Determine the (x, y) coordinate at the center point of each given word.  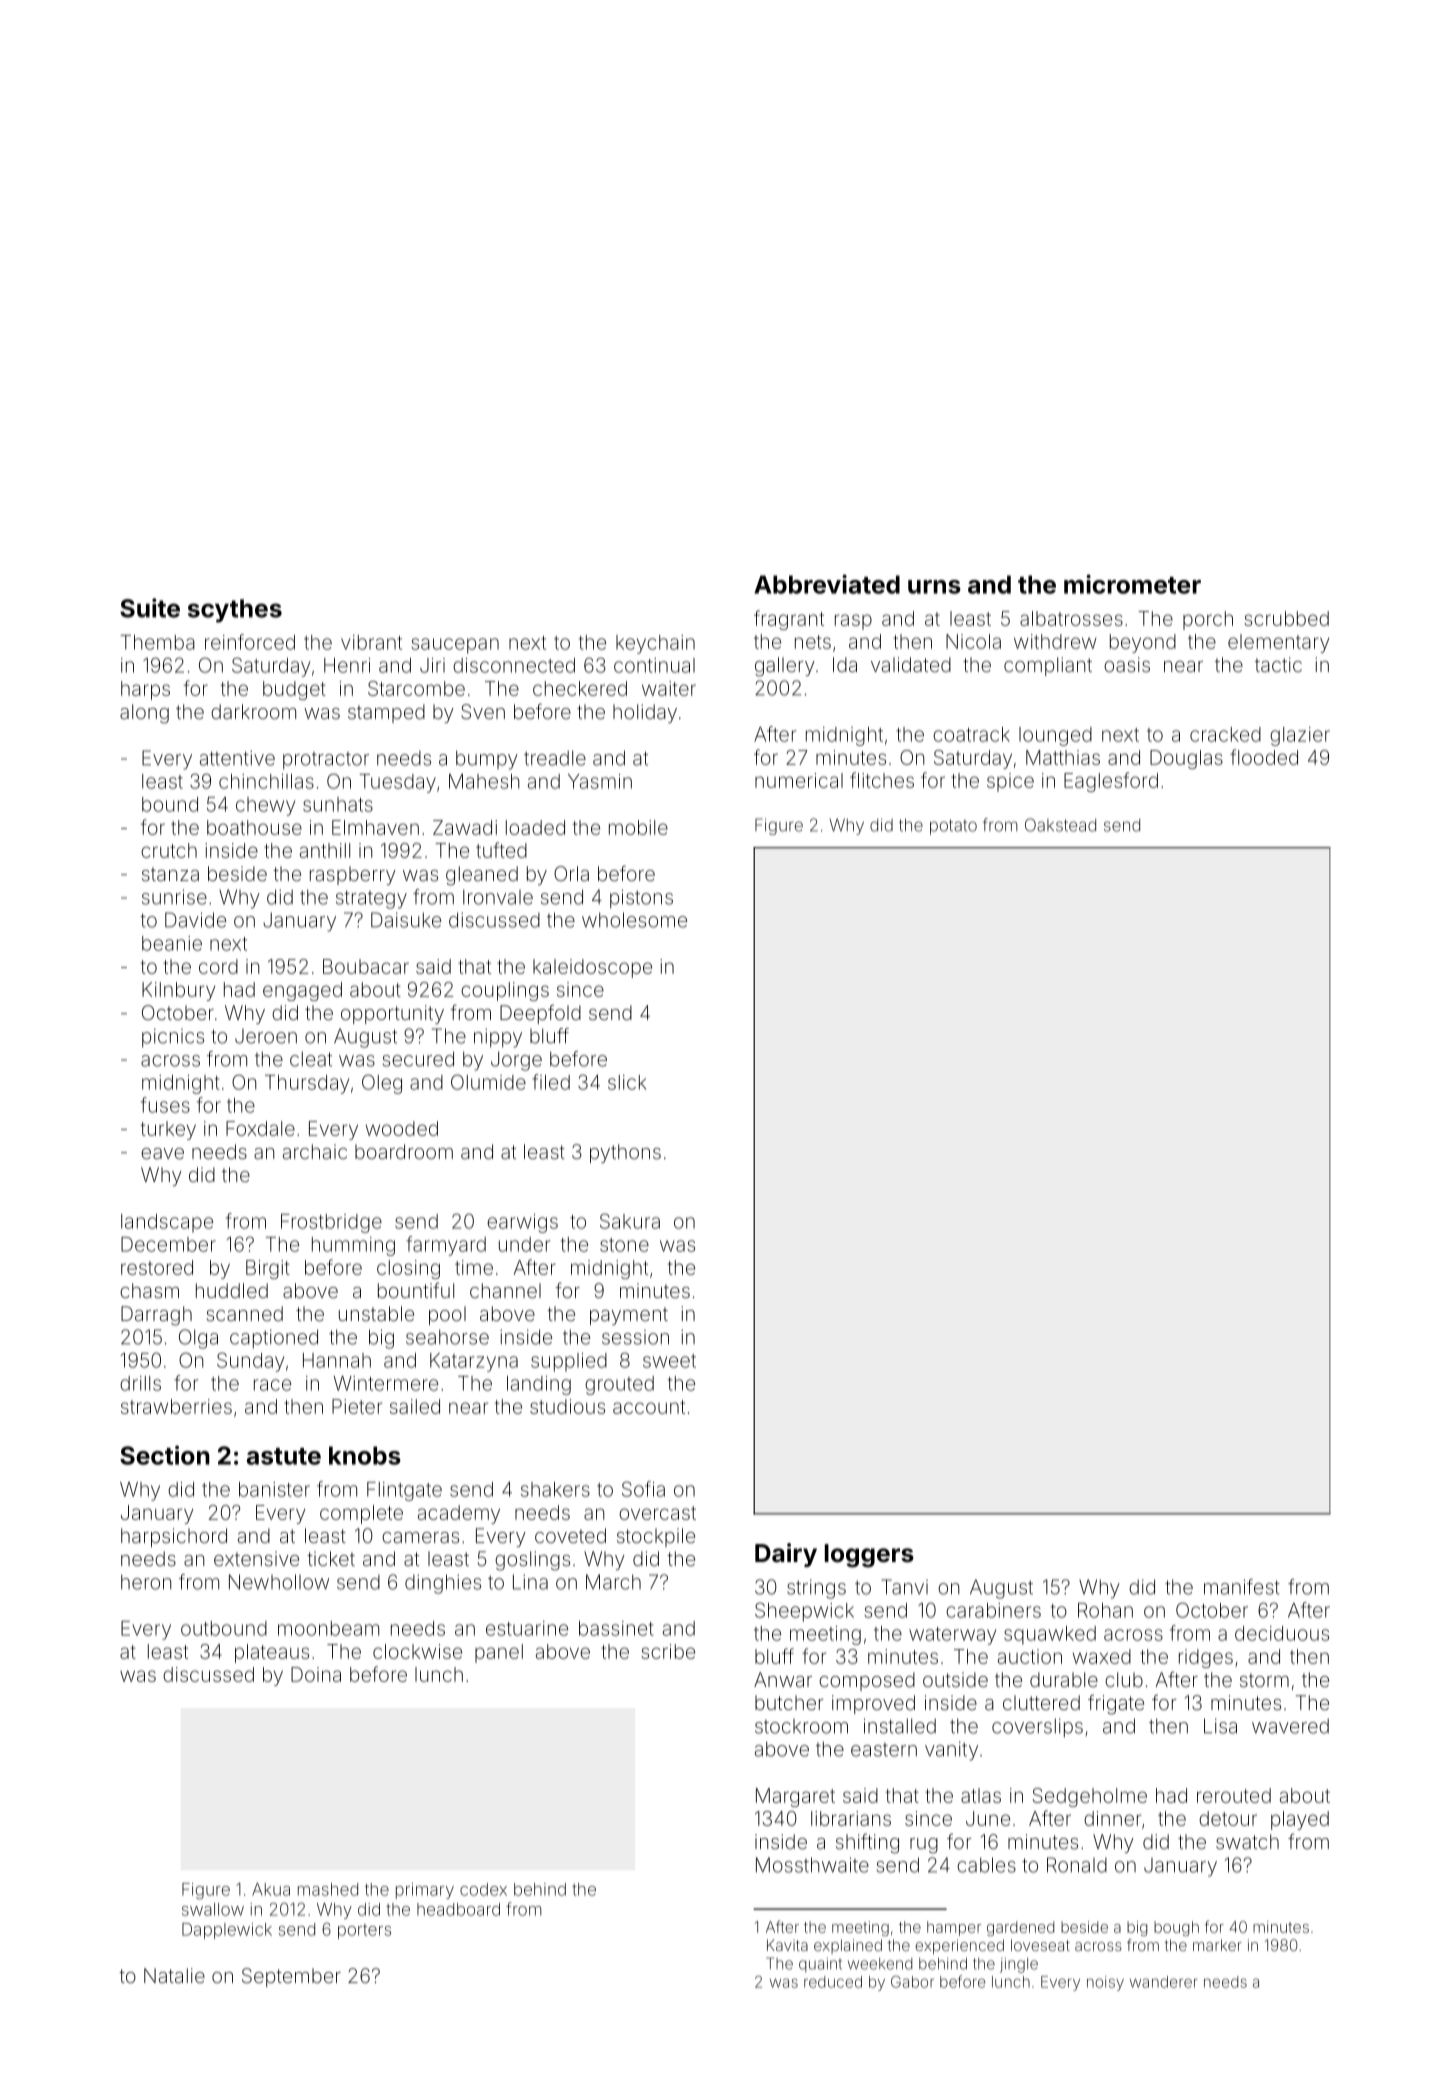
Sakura (630, 1221)
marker (1217, 1945)
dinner (1112, 1818)
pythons (625, 1153)
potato (953, 827)
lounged (1055, 736)
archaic (315, 1151)
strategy (371, 899)
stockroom (801, 1726)
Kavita (787, 1945)
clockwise (417, 1651)
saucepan (455, 646)
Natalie (174, 1975)
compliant (1048, 666)
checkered (580, 688)
